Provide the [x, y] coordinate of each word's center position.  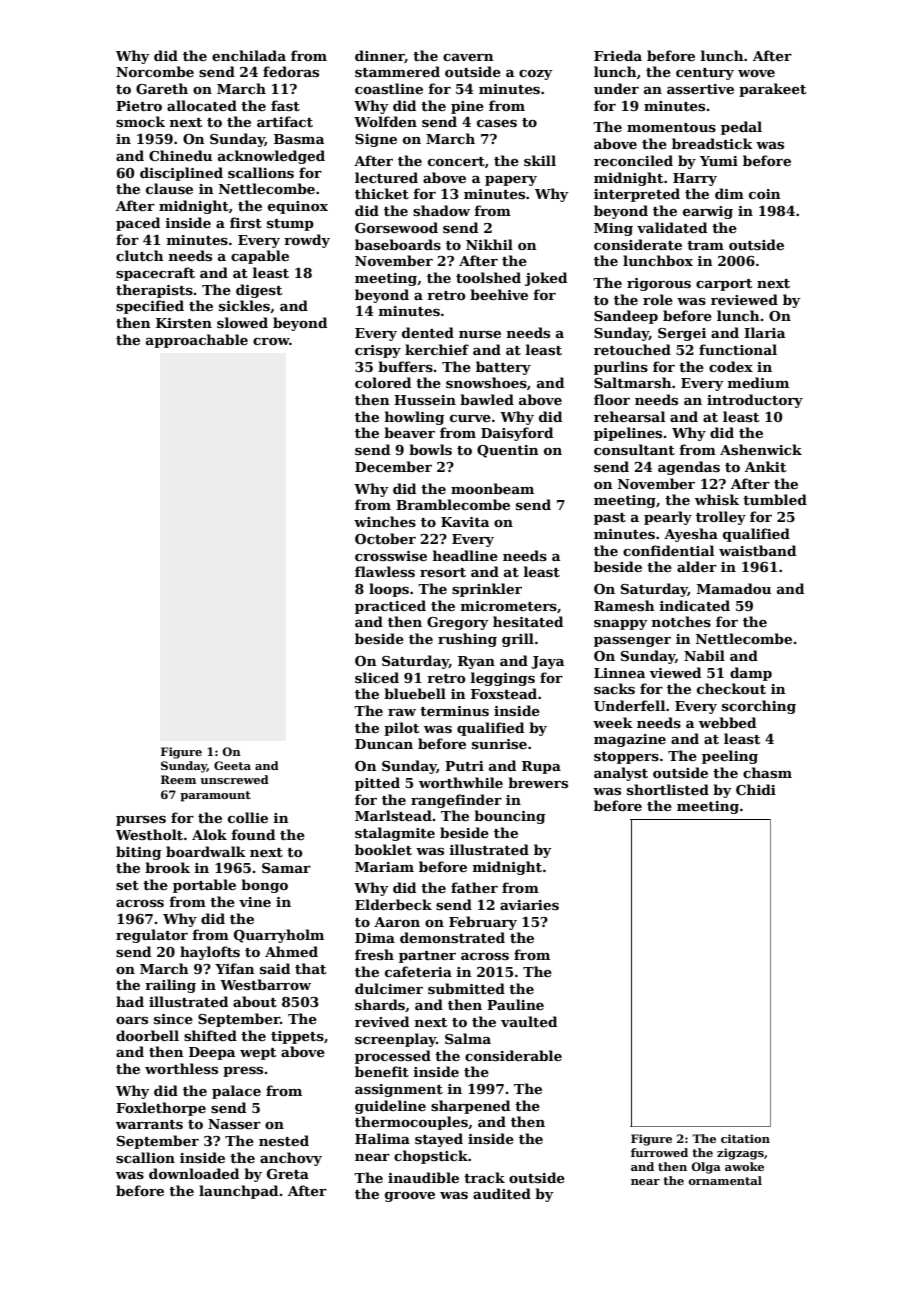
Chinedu [180, 155]
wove [756, 73]
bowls [430, 449]
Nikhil [489, 244]
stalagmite [395, 834]
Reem [178, 779]
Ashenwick [761, 449]
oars [132, 1020]
